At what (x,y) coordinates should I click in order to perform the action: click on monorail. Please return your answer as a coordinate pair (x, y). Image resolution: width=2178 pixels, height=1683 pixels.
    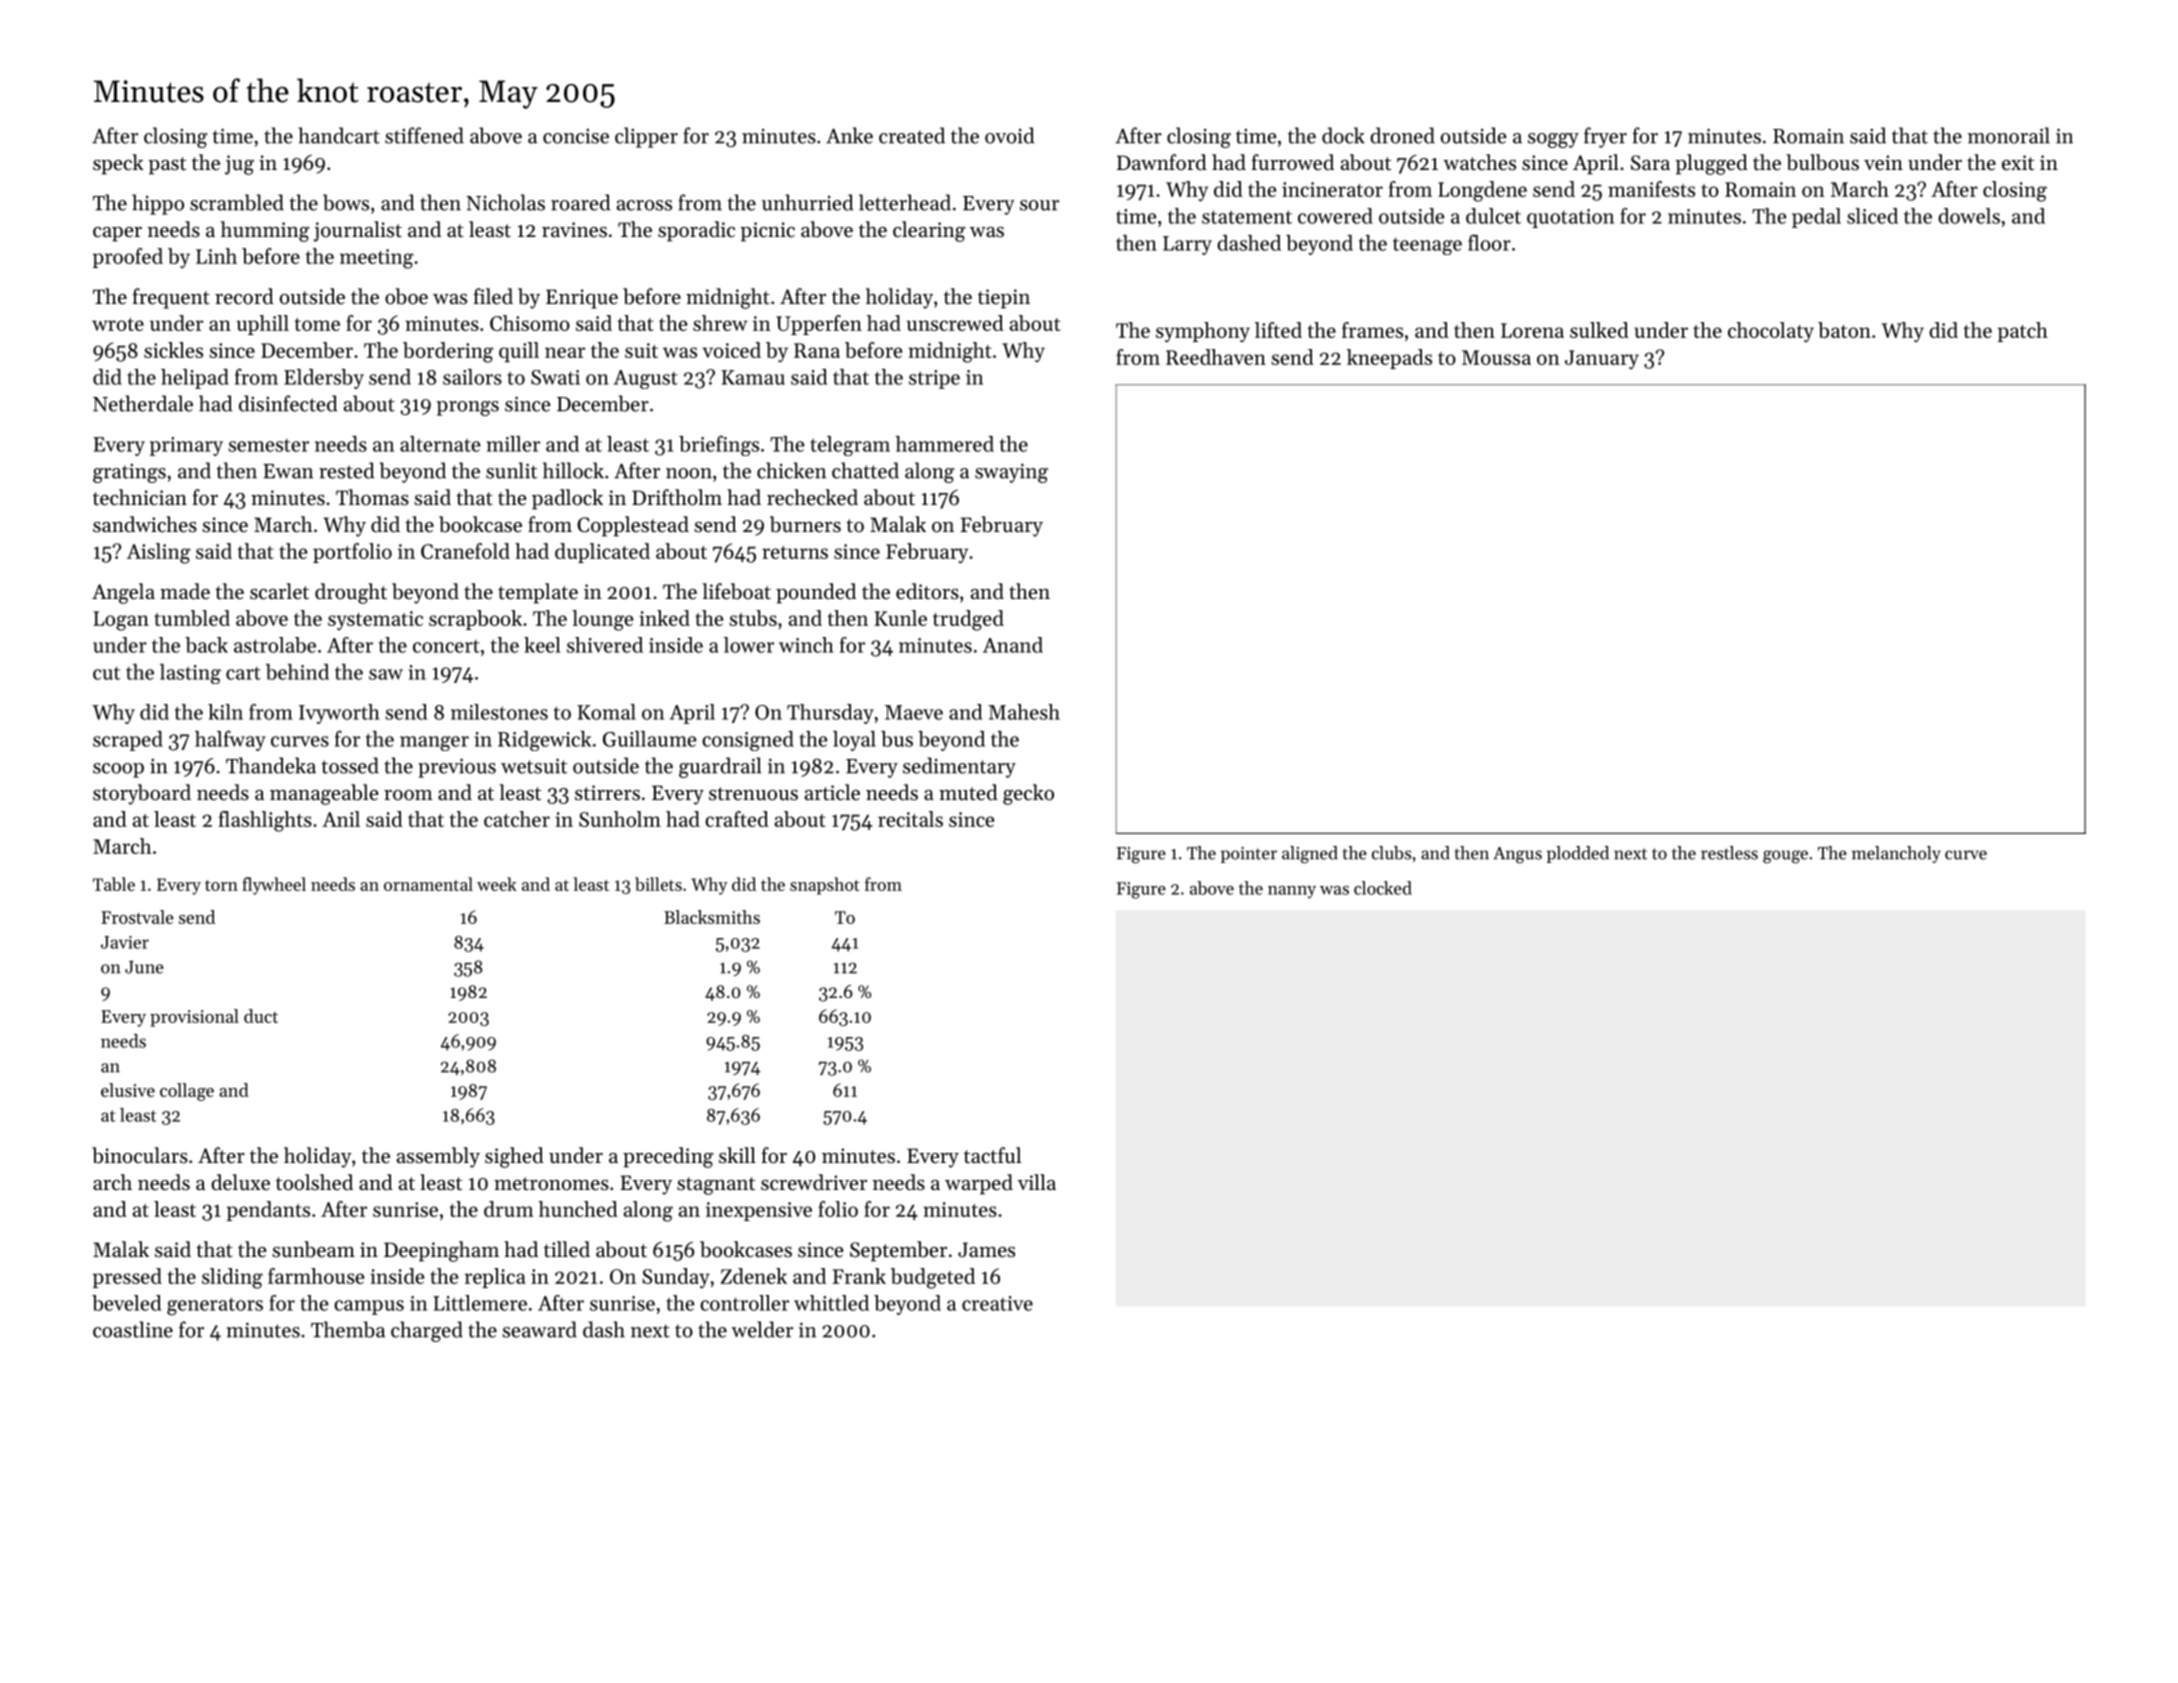
    Looking at the image, I should click on (2009, 135).
